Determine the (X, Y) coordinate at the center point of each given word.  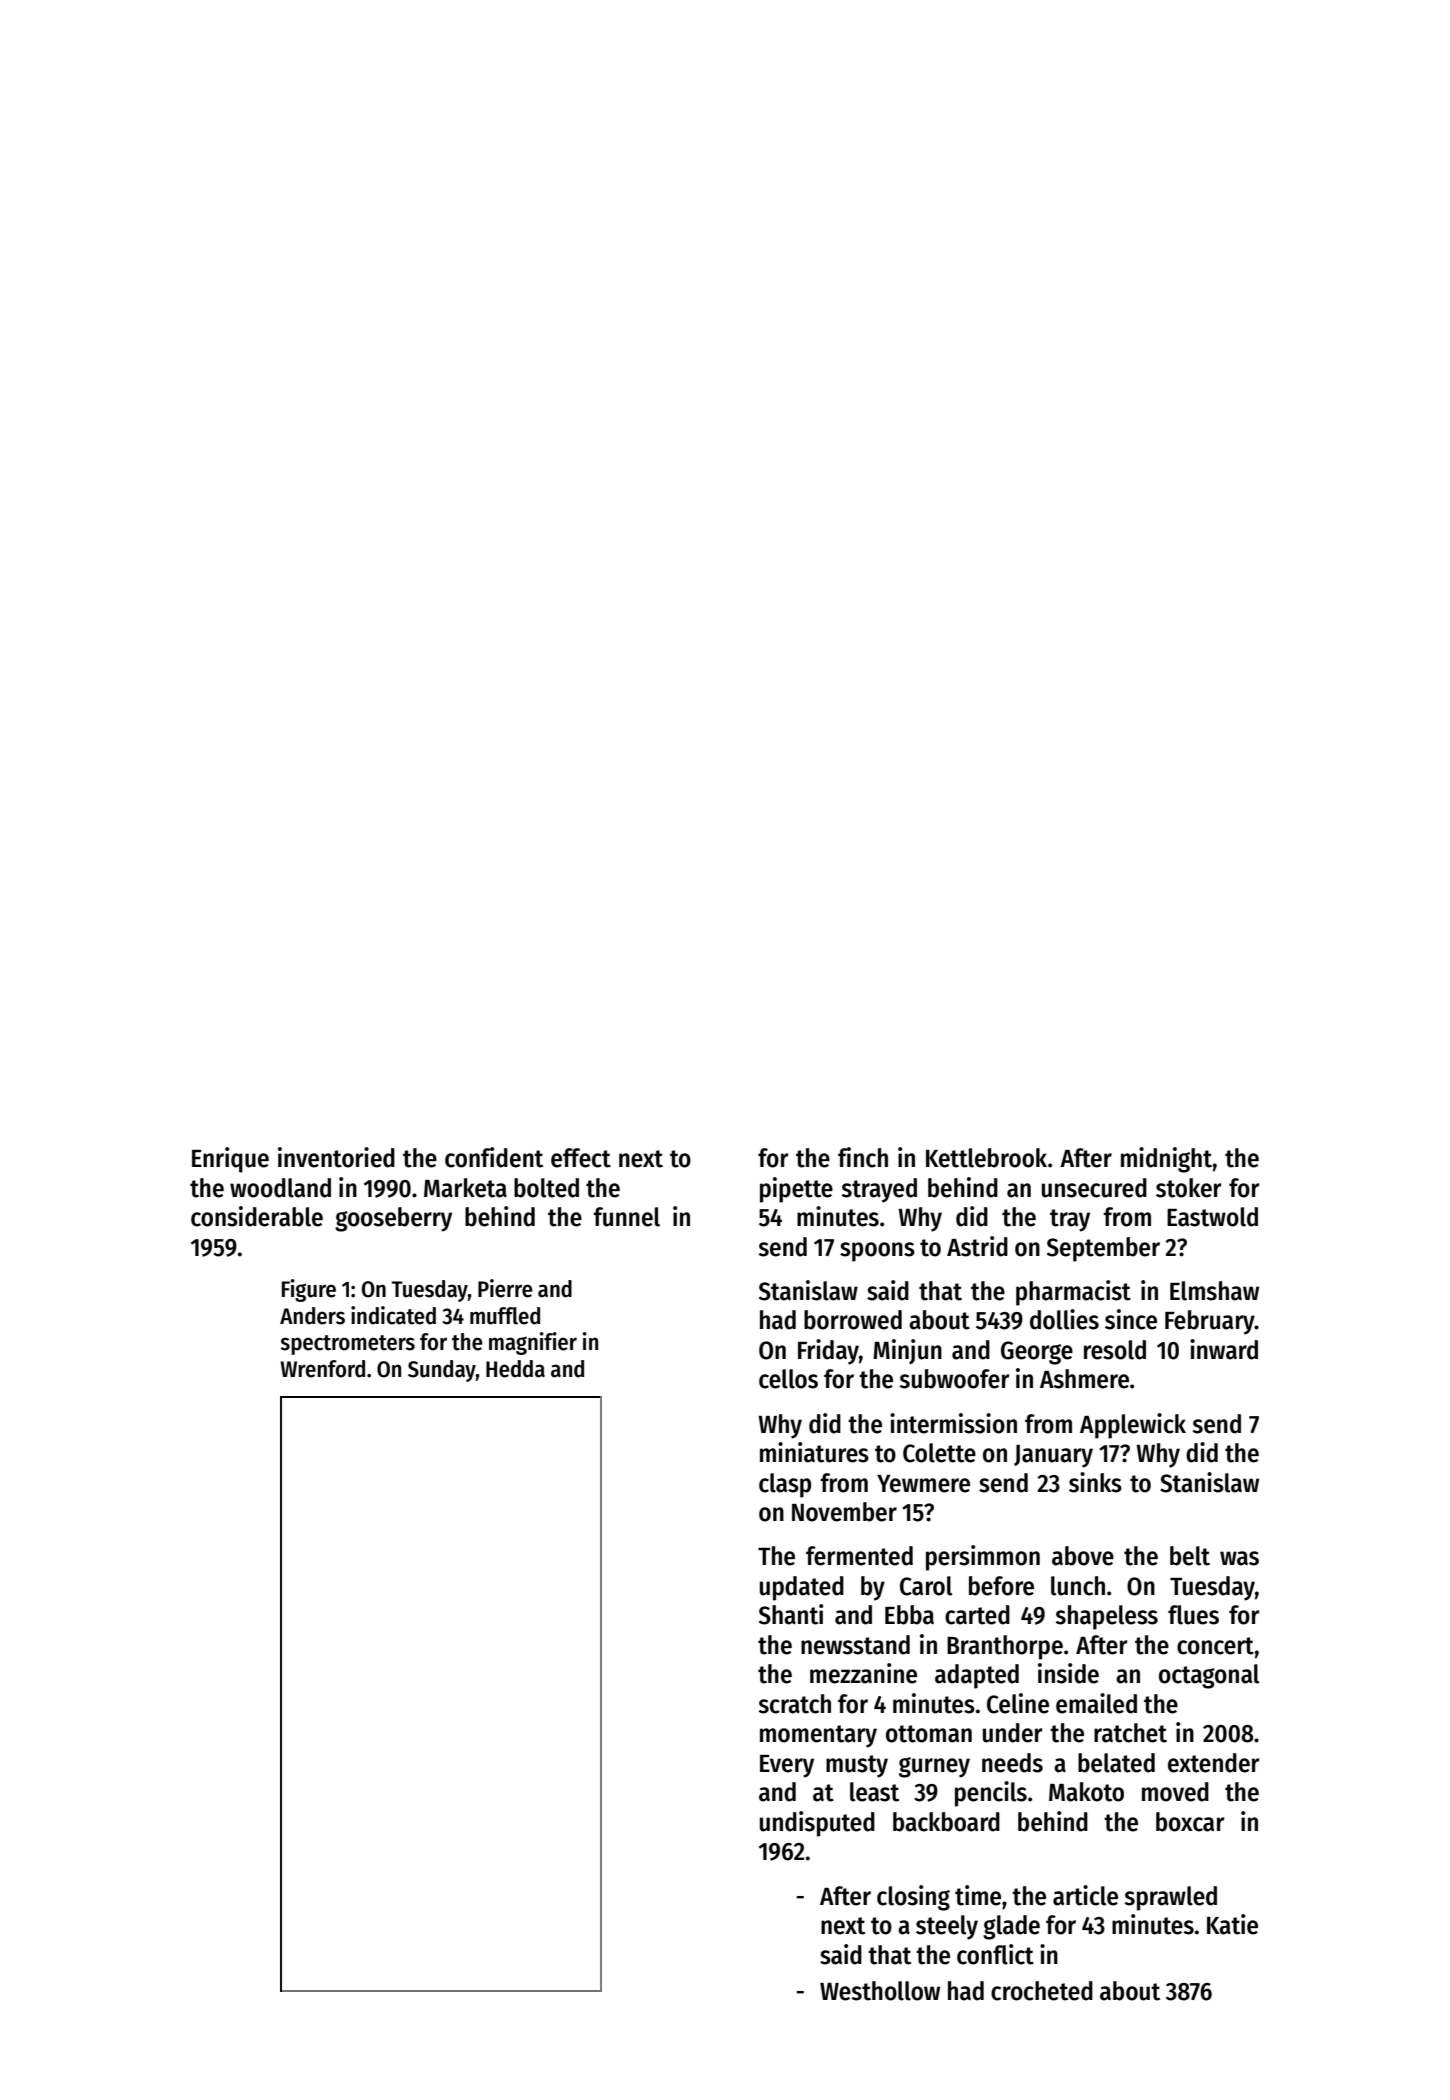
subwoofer (954, 1379)
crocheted (1042, 1991)
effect (581, 1158)
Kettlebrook (986, 1158)
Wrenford (322, 1369)
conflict (995, 1954)
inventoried (336, 1157)
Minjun (907, 1351)
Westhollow (880, 1991)
